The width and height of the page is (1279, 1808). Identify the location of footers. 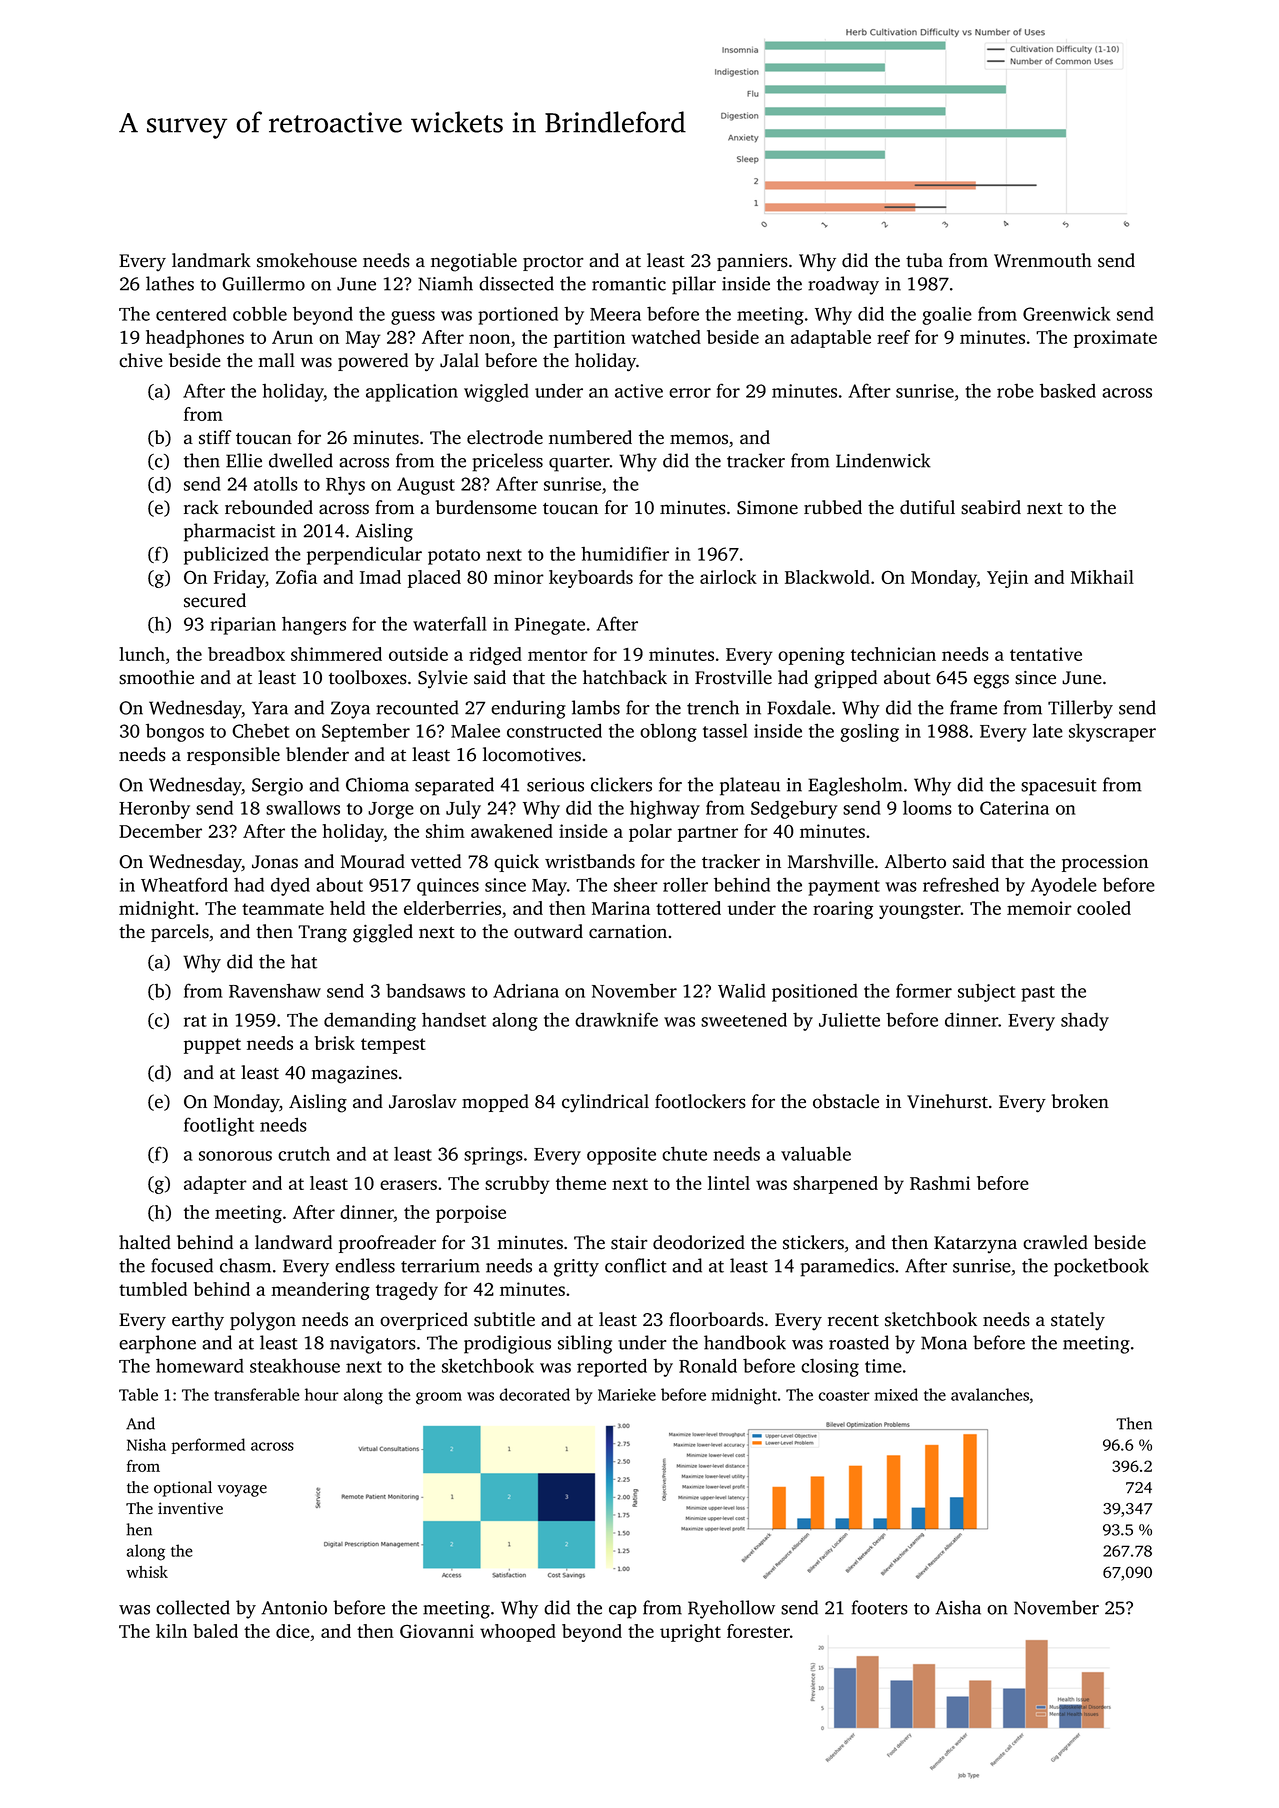
(879, 1607).
